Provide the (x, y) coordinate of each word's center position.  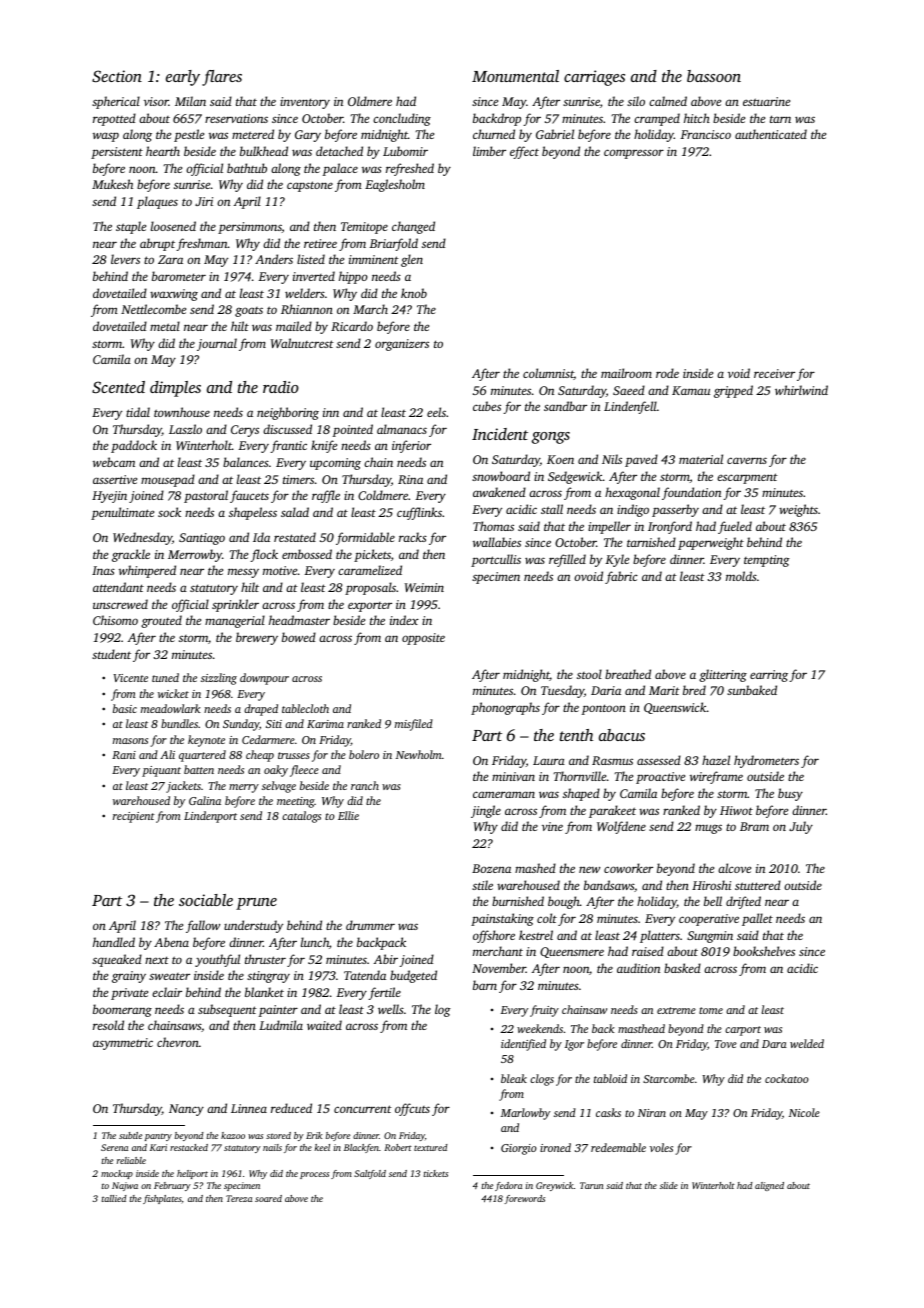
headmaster (299, 620)
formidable (365, 538)
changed (413, 227)
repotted (114, 119)
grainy (129, 977)
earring (769, 676)
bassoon (714, 76)
